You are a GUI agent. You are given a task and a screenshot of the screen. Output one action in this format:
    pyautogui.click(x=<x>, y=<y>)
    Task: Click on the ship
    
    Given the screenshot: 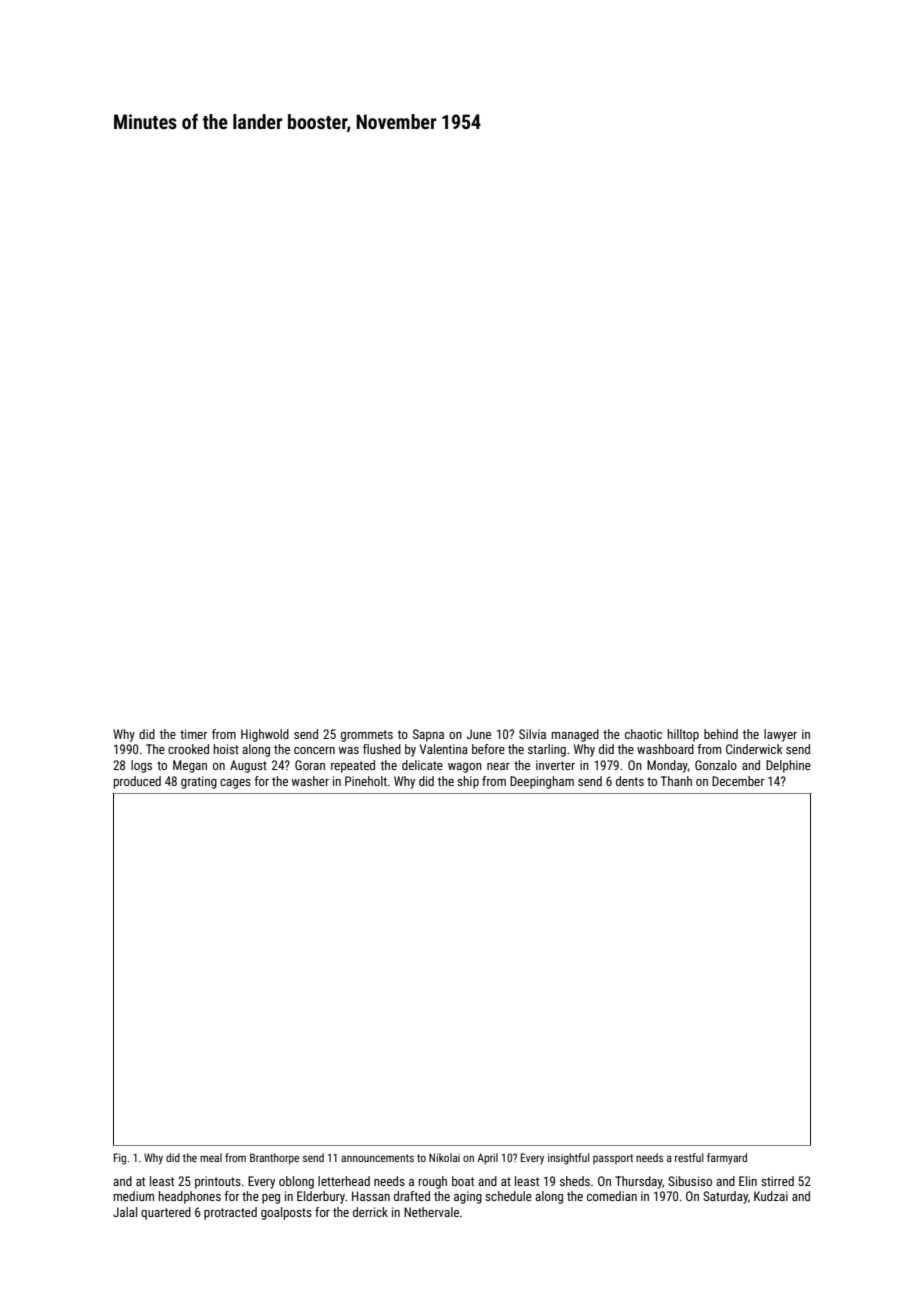 What is the action you would take?
    pyautogui.click(x=468, y=782)
